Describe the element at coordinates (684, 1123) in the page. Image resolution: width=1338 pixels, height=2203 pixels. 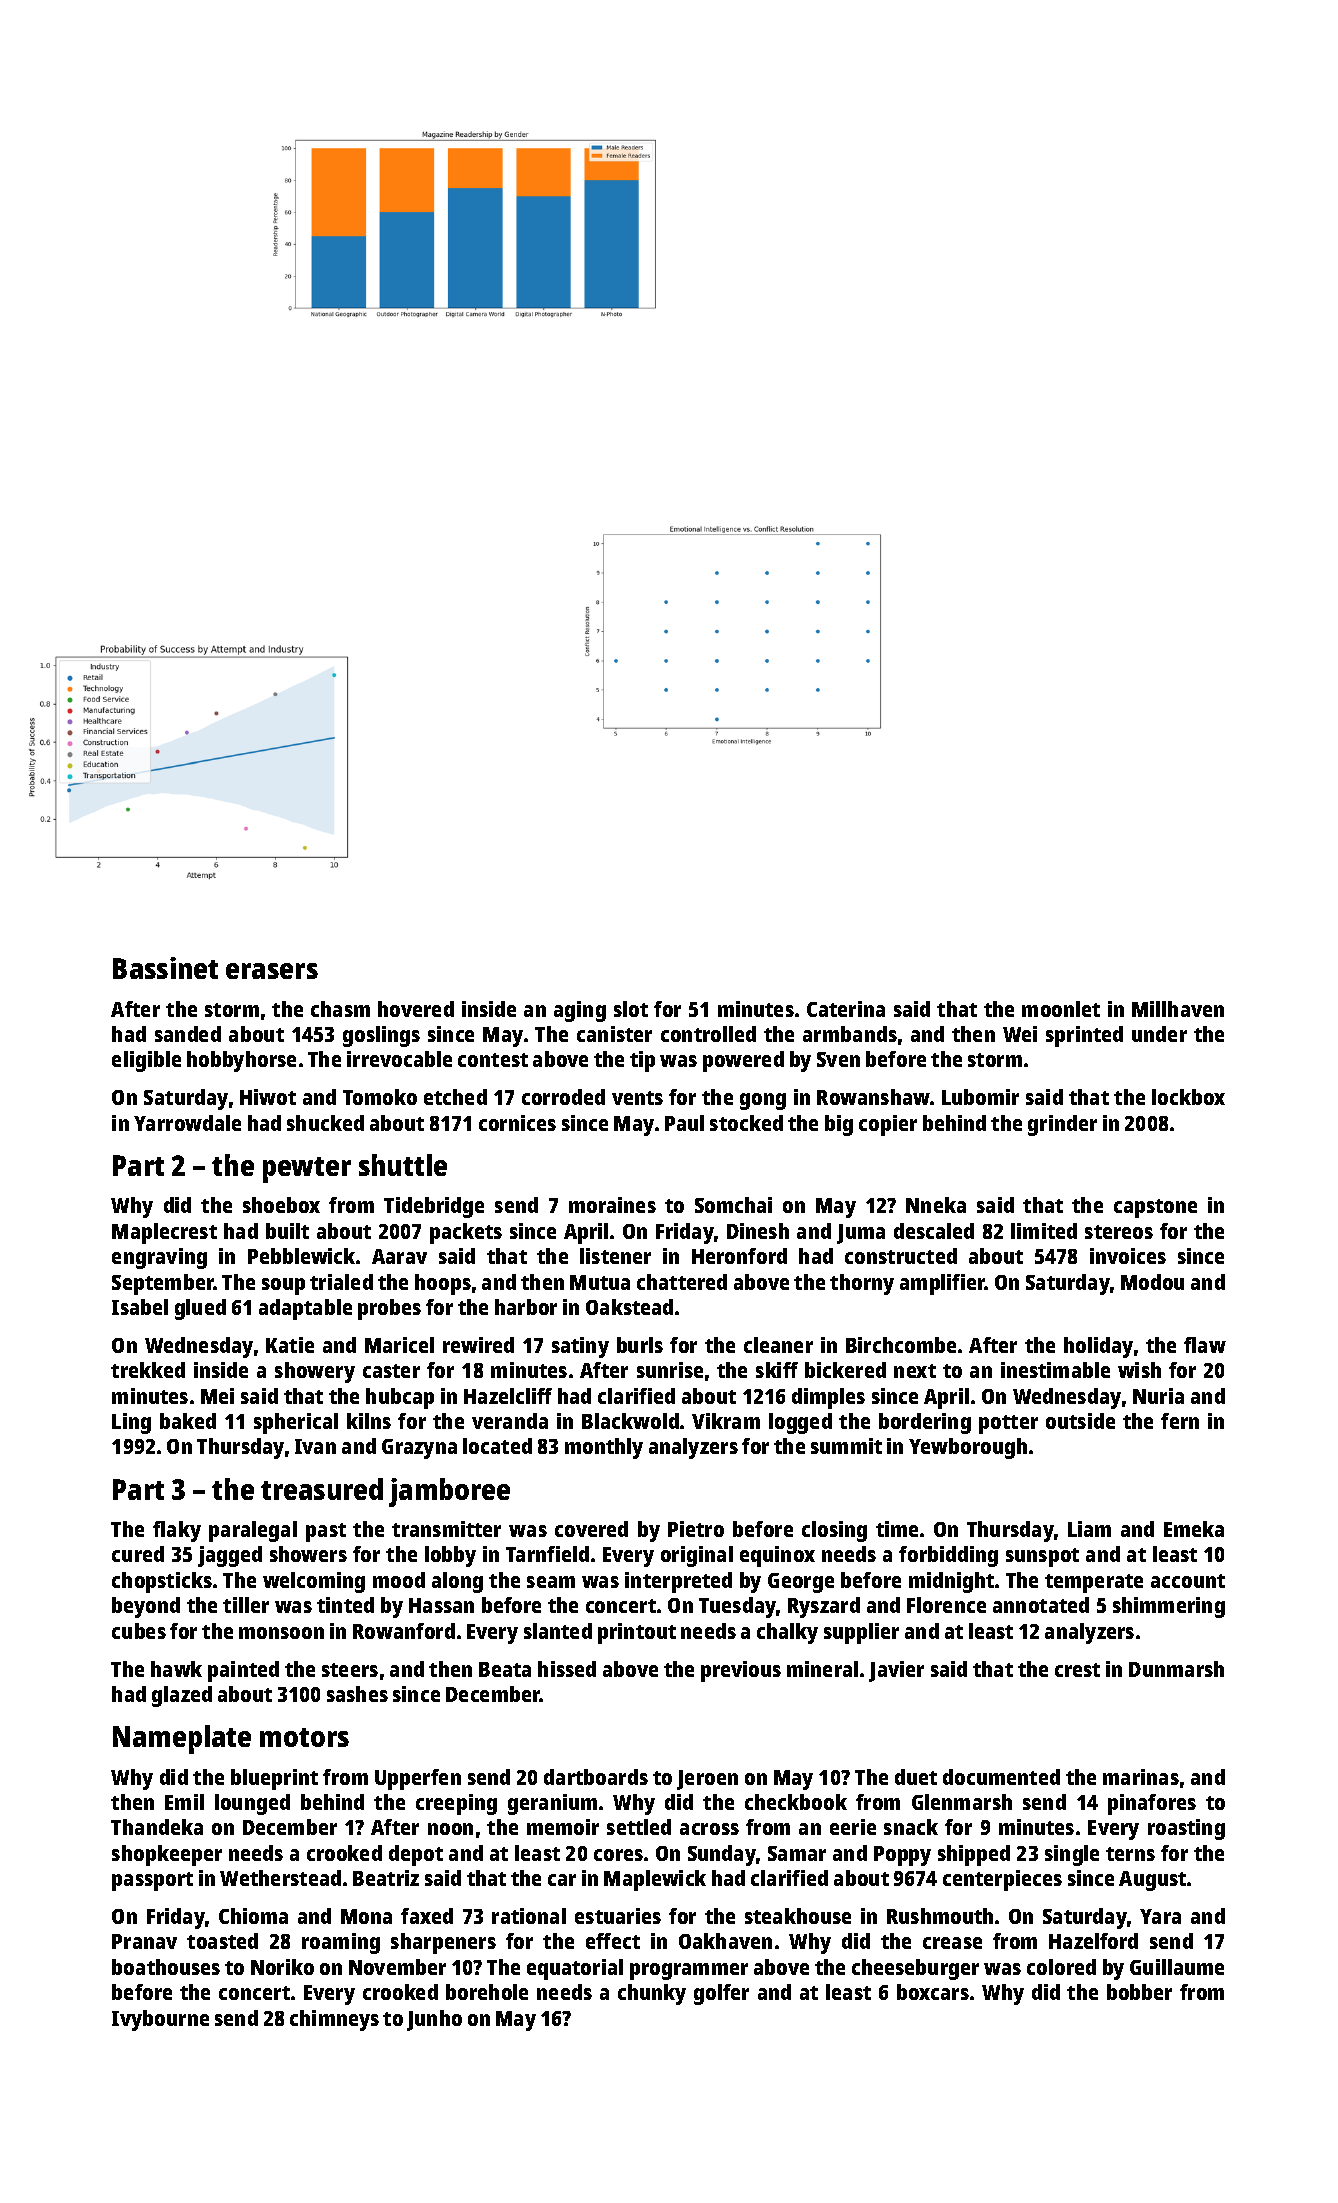
I see `Paul` at that location.
